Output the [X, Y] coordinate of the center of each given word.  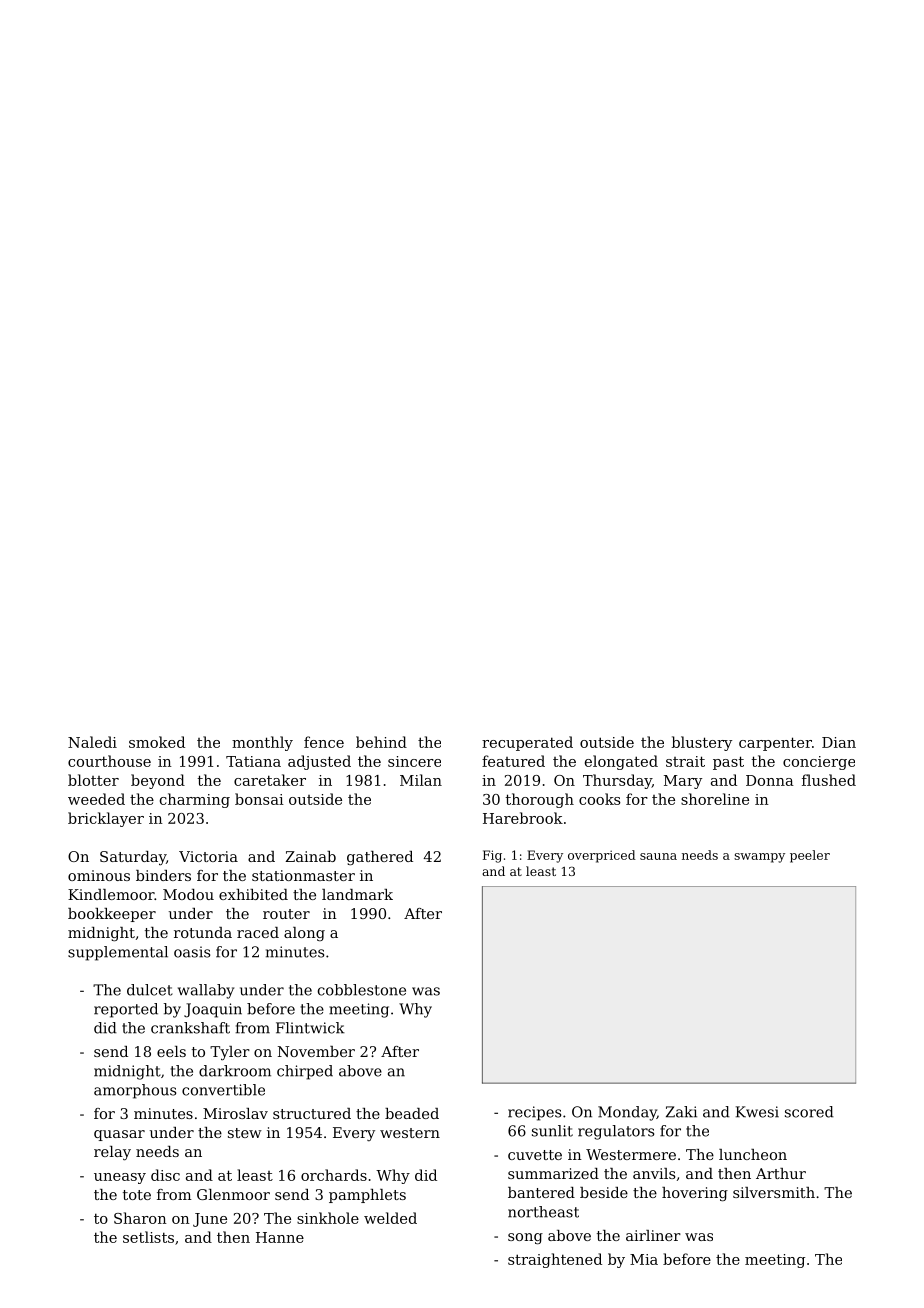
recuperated [527, 743]
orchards [334, 1175]
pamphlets [367, 1196]
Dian [839, 742]
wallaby [206, 991]
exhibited [253, 894]
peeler [810, 856]
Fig [492, 856]
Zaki [681, 1112]
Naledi [92, 742]
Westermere [631, 1154]
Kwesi [757, 1112]
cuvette [535, 1155]
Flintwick [310, 1028]
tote [137, 1195]
